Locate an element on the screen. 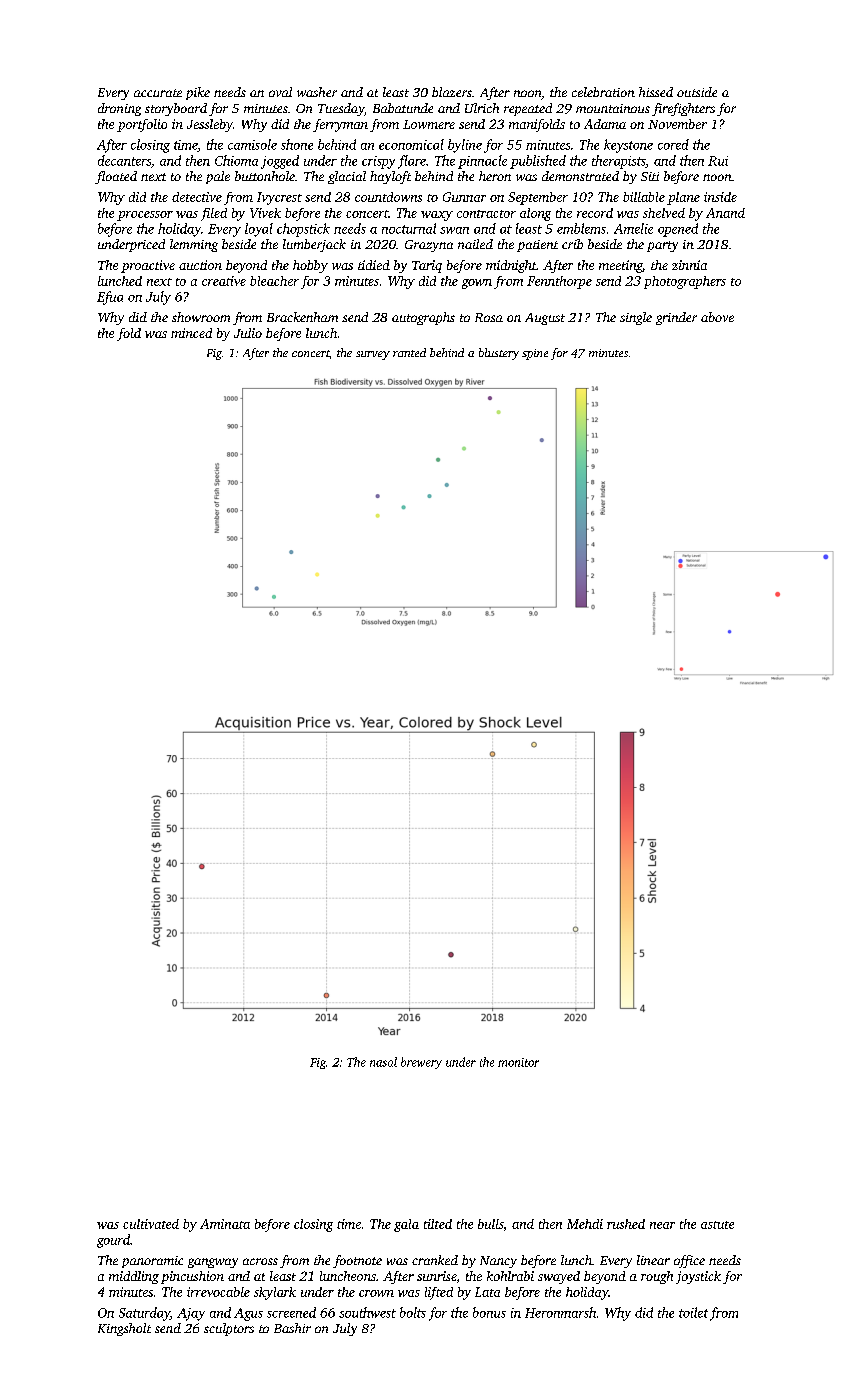 The height and width of the screenshot is (1400, 849). Bashir is located at coordinates (292, 1328).
